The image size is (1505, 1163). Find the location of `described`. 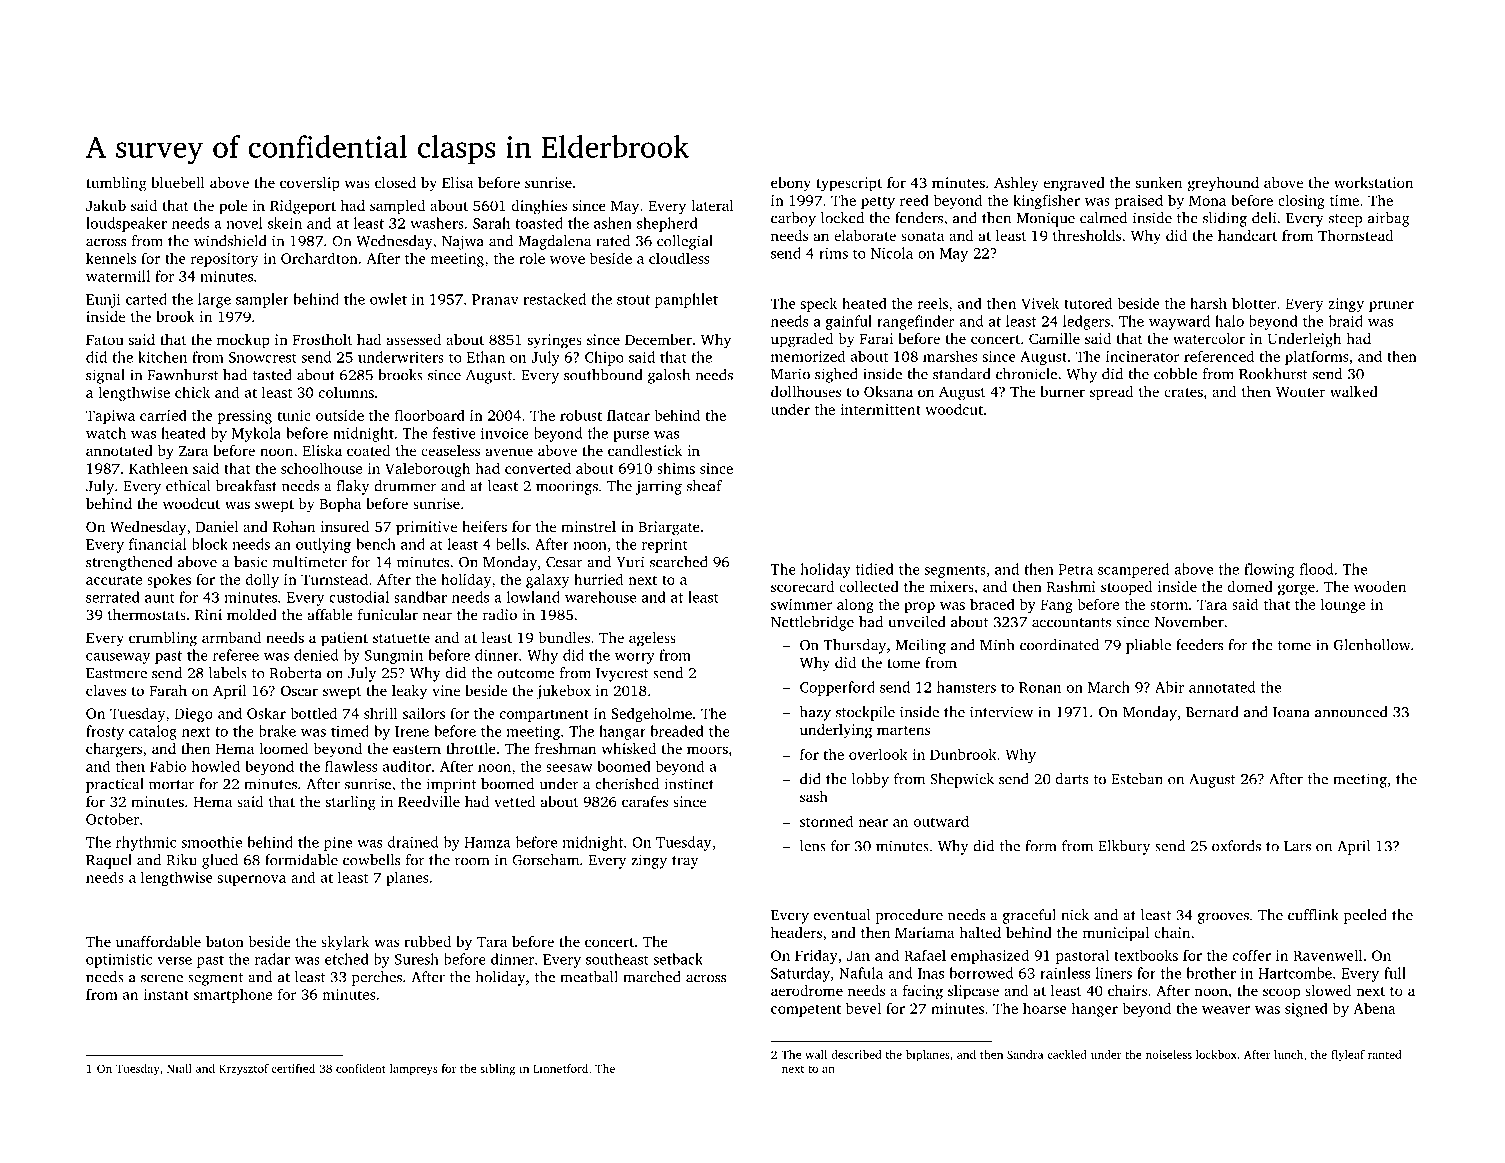

described is located at coordinates (856, 1054).
